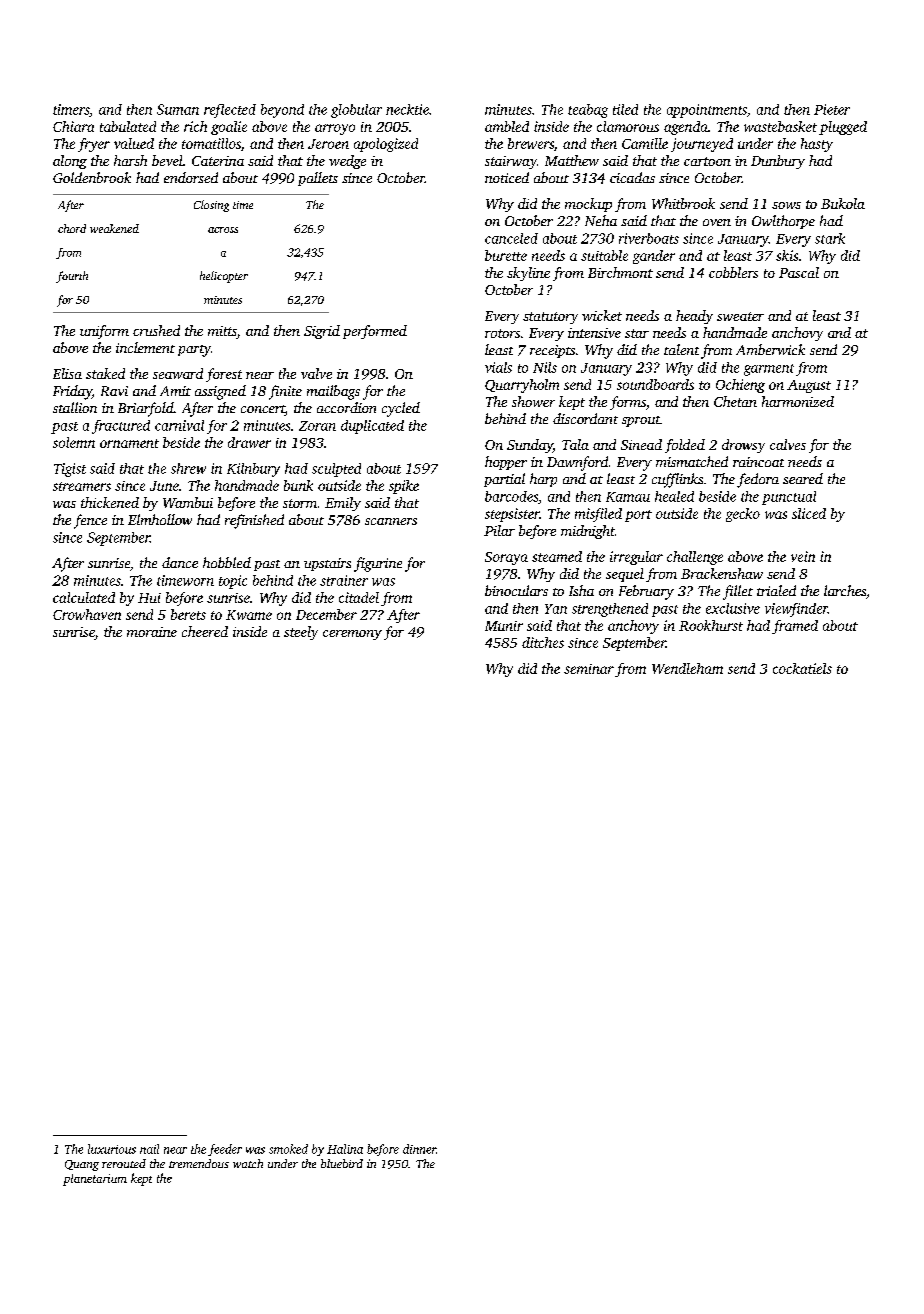 This screenshot has height=1314, width=924. Describe the element at coordinates (419, 1149) in the screenshot. I see `dinner` at that location.
